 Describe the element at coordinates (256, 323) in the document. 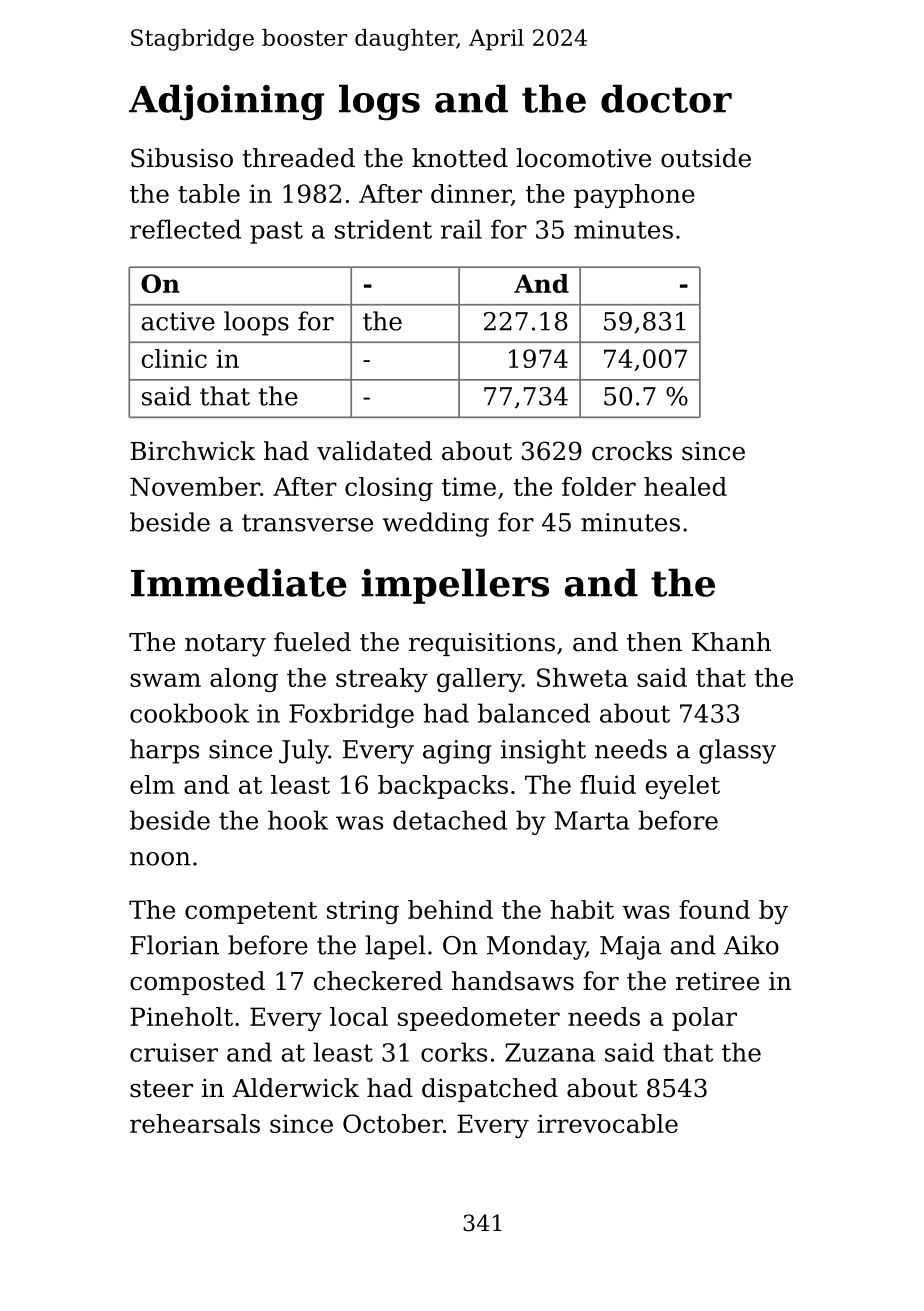

I see `loops` at that location.
